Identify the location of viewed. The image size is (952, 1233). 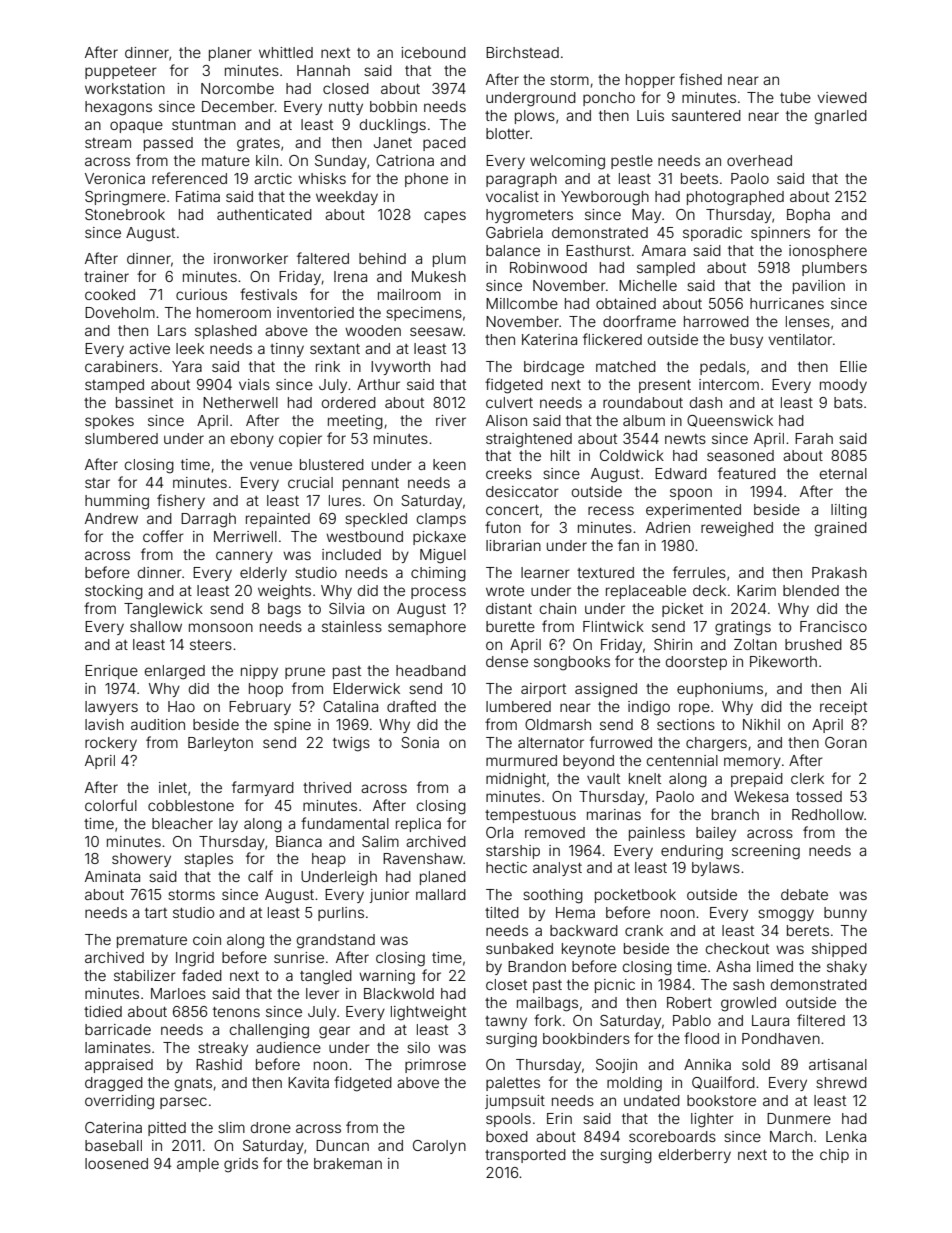
(842, 97).
